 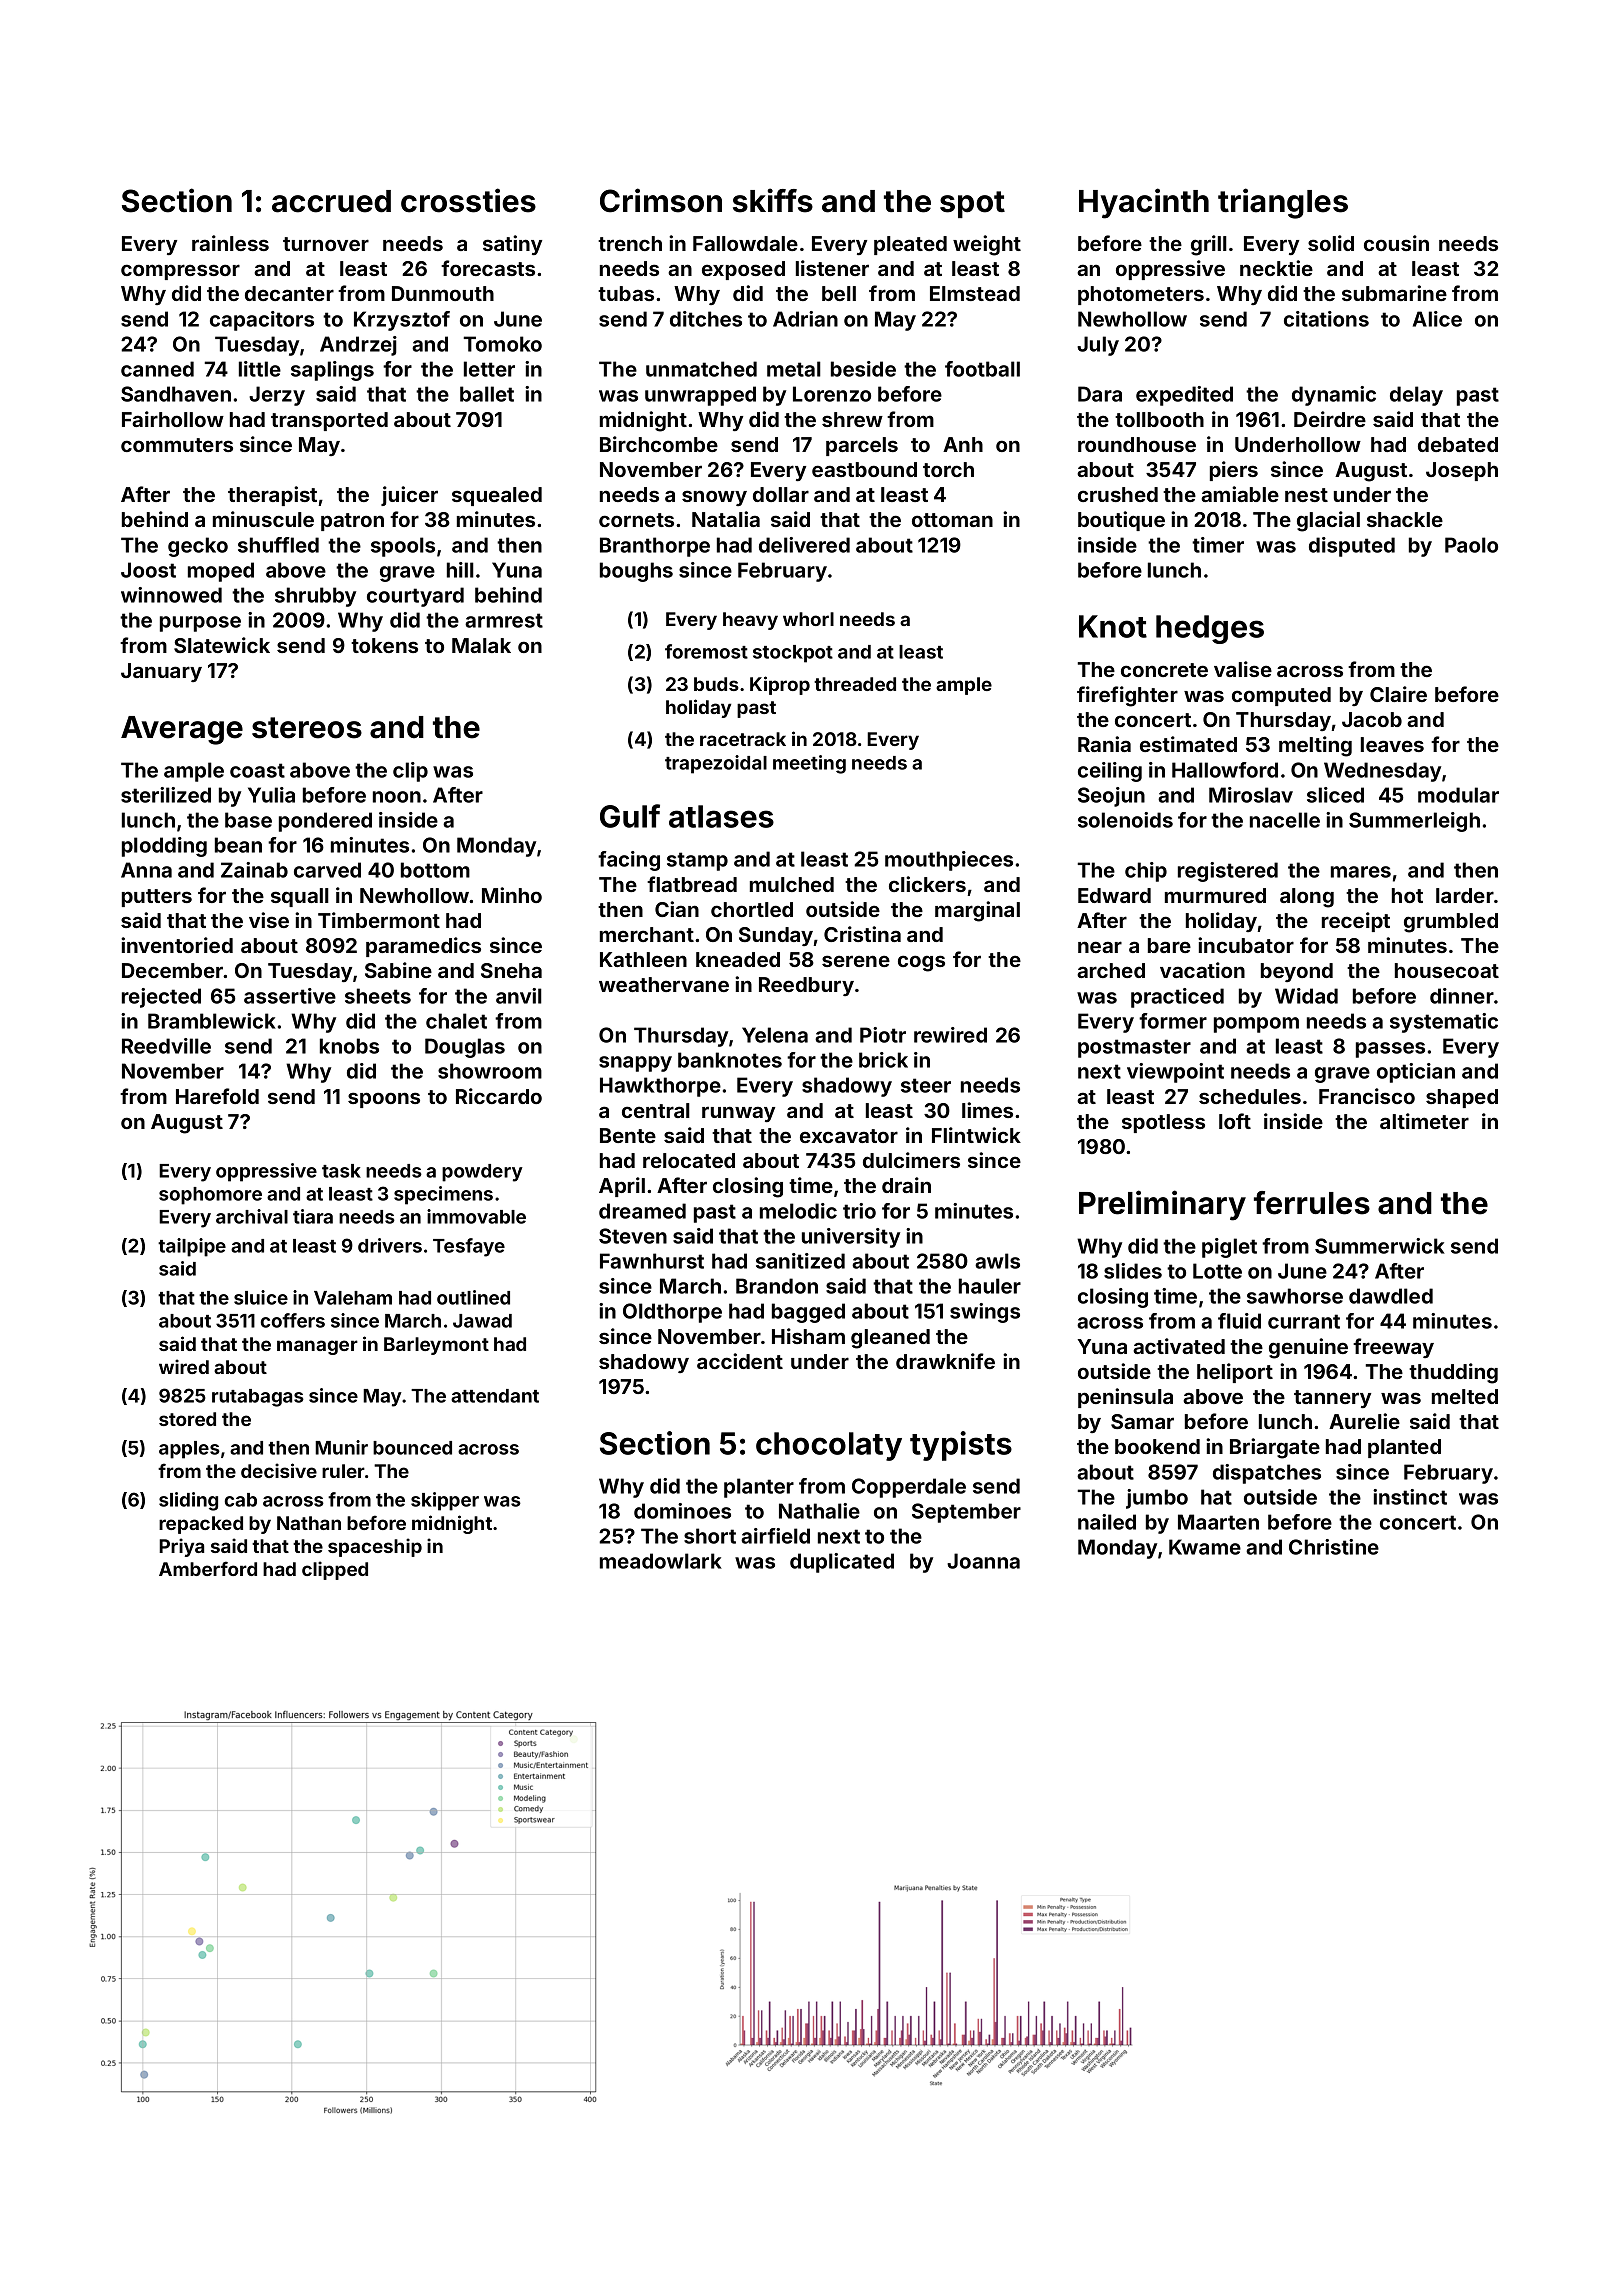 What do you see at coordinates (852, 419) in the page?
I see `shrew` at bounding box center [852, 419].
